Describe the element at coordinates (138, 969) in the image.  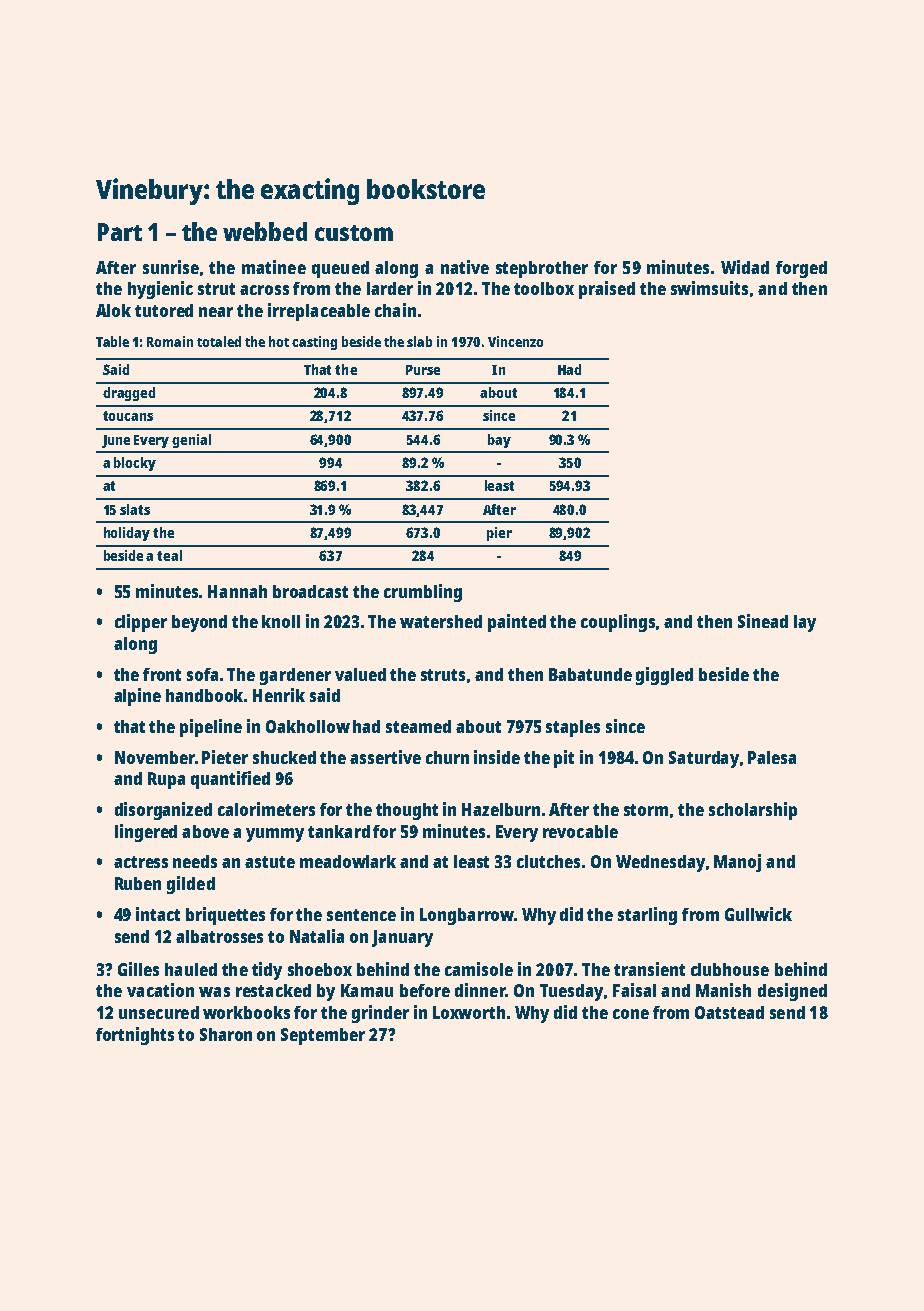
I see `Gilles` at that location.
